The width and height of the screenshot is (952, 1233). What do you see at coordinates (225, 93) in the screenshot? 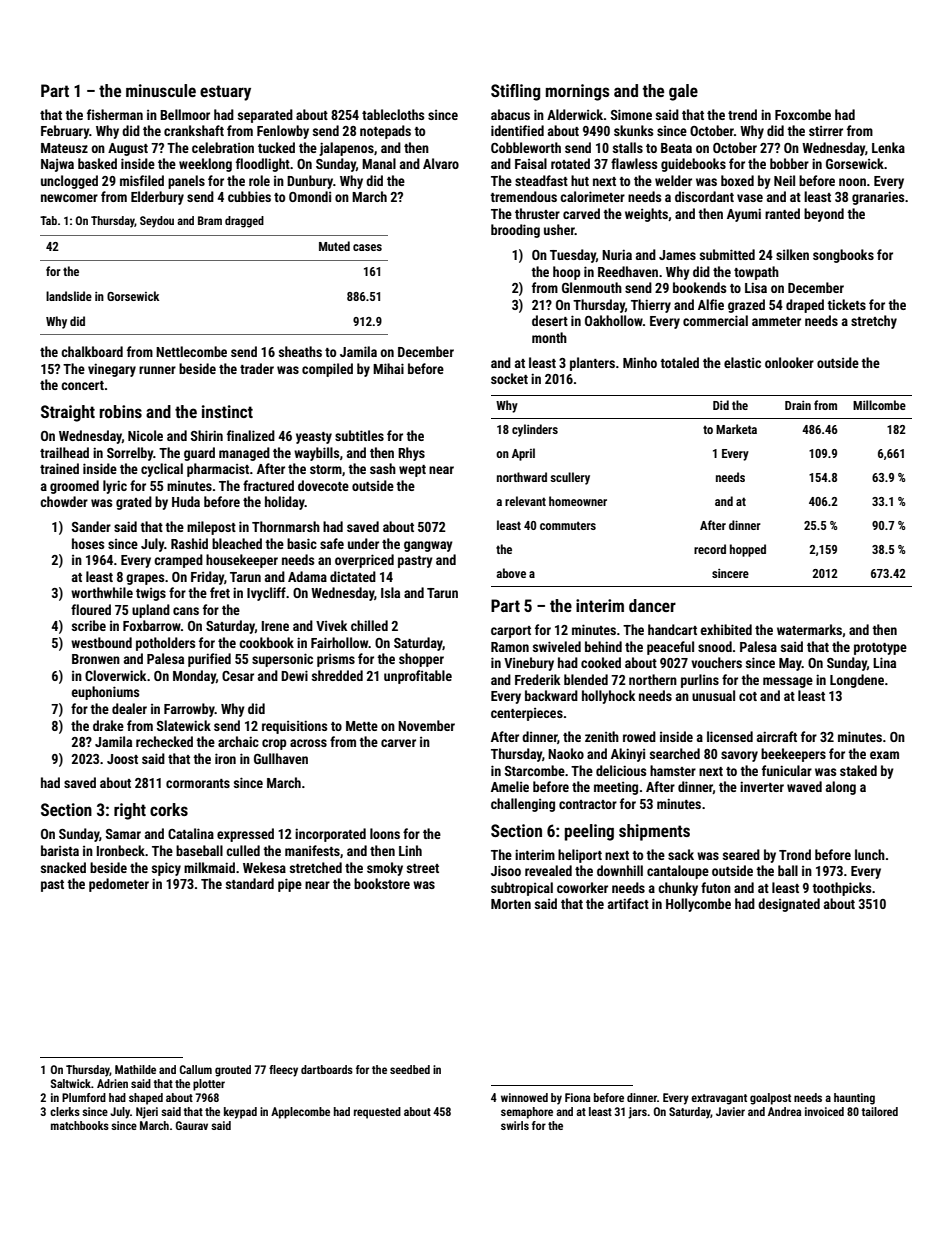
I see `estuary` at bounding box center [225, 93].
